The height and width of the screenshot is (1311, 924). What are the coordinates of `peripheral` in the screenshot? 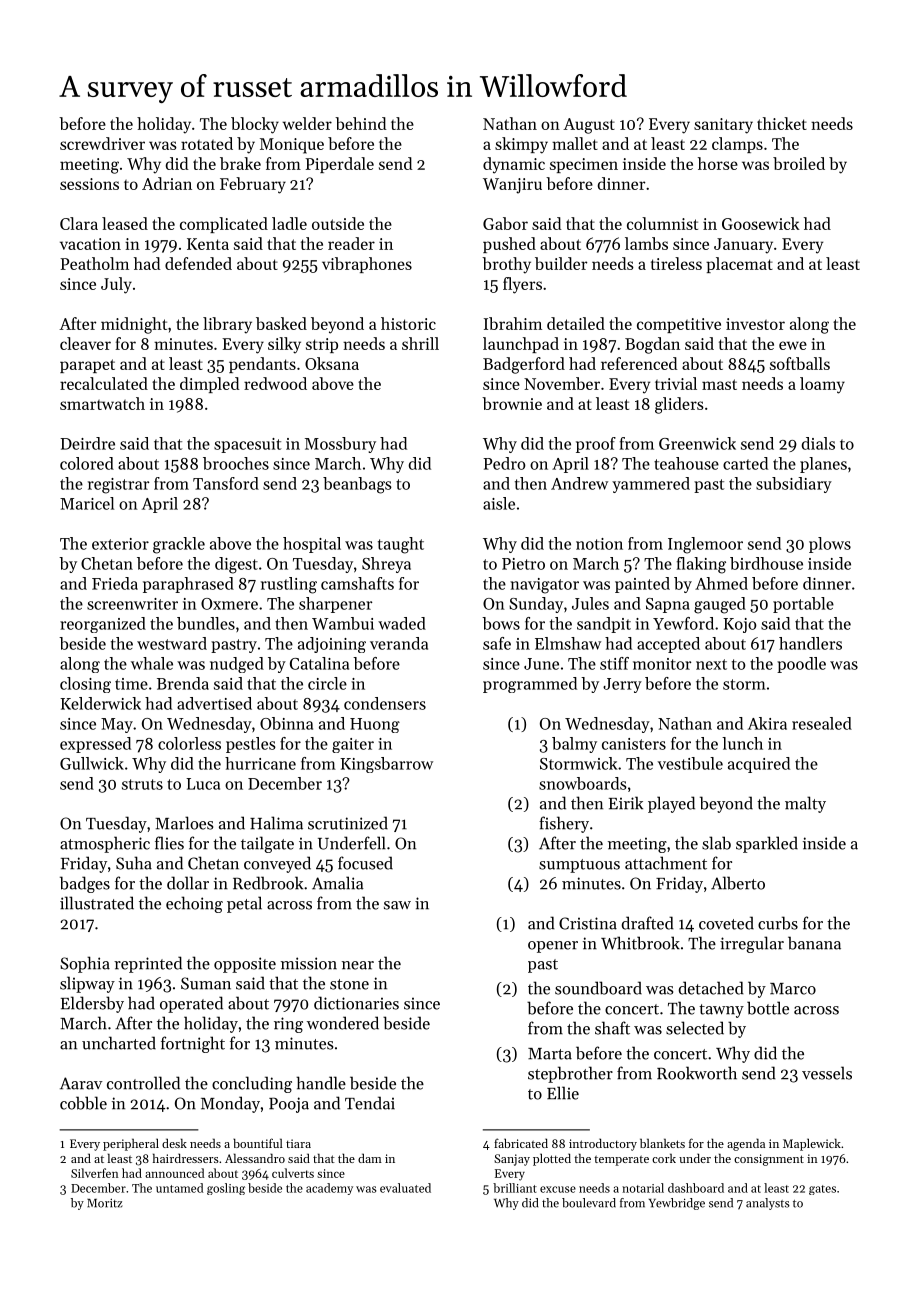 It's located at (131, 1144).
